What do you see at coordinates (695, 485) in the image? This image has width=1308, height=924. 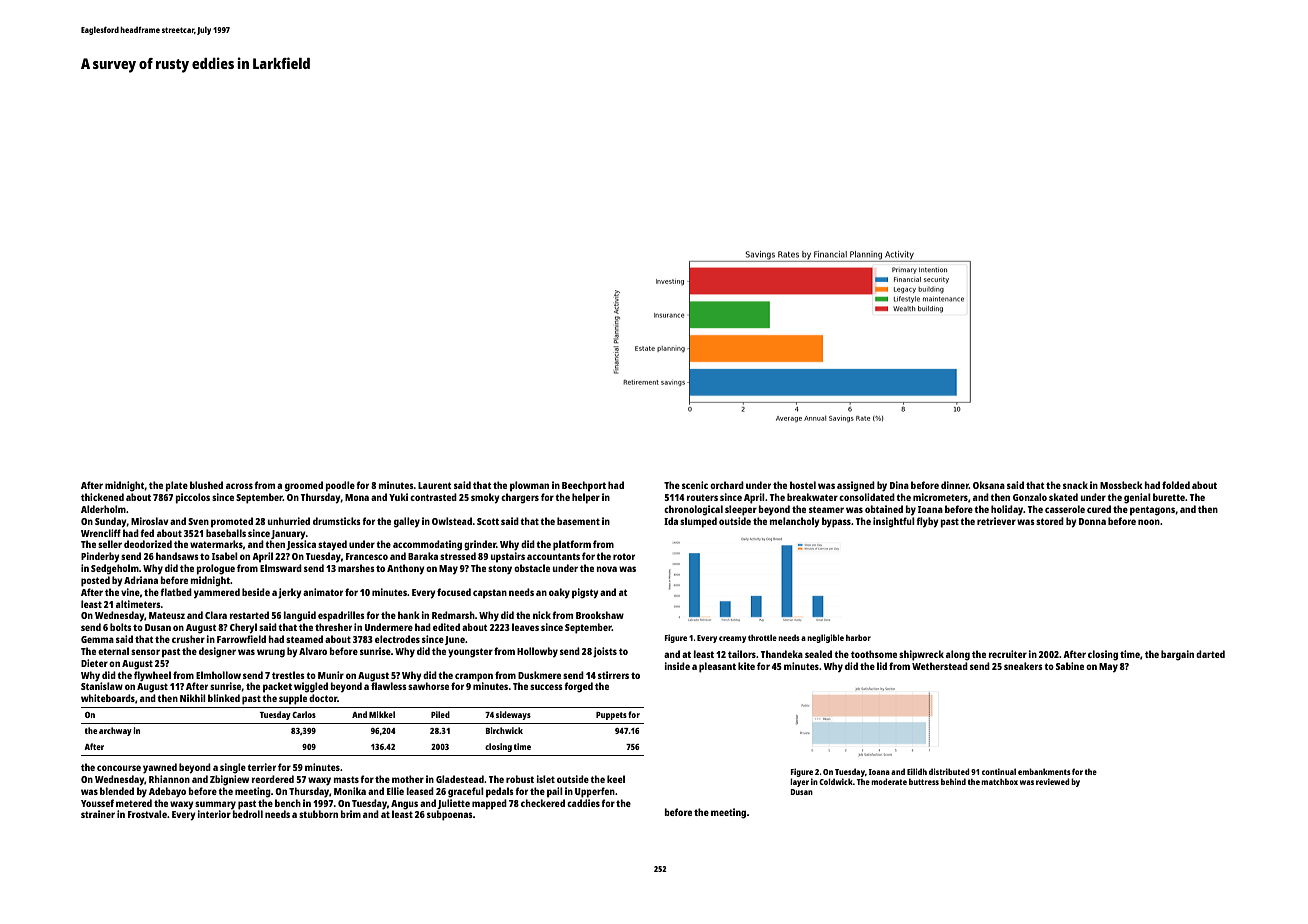 I see `scenic` at bounding box center [695, 485].
